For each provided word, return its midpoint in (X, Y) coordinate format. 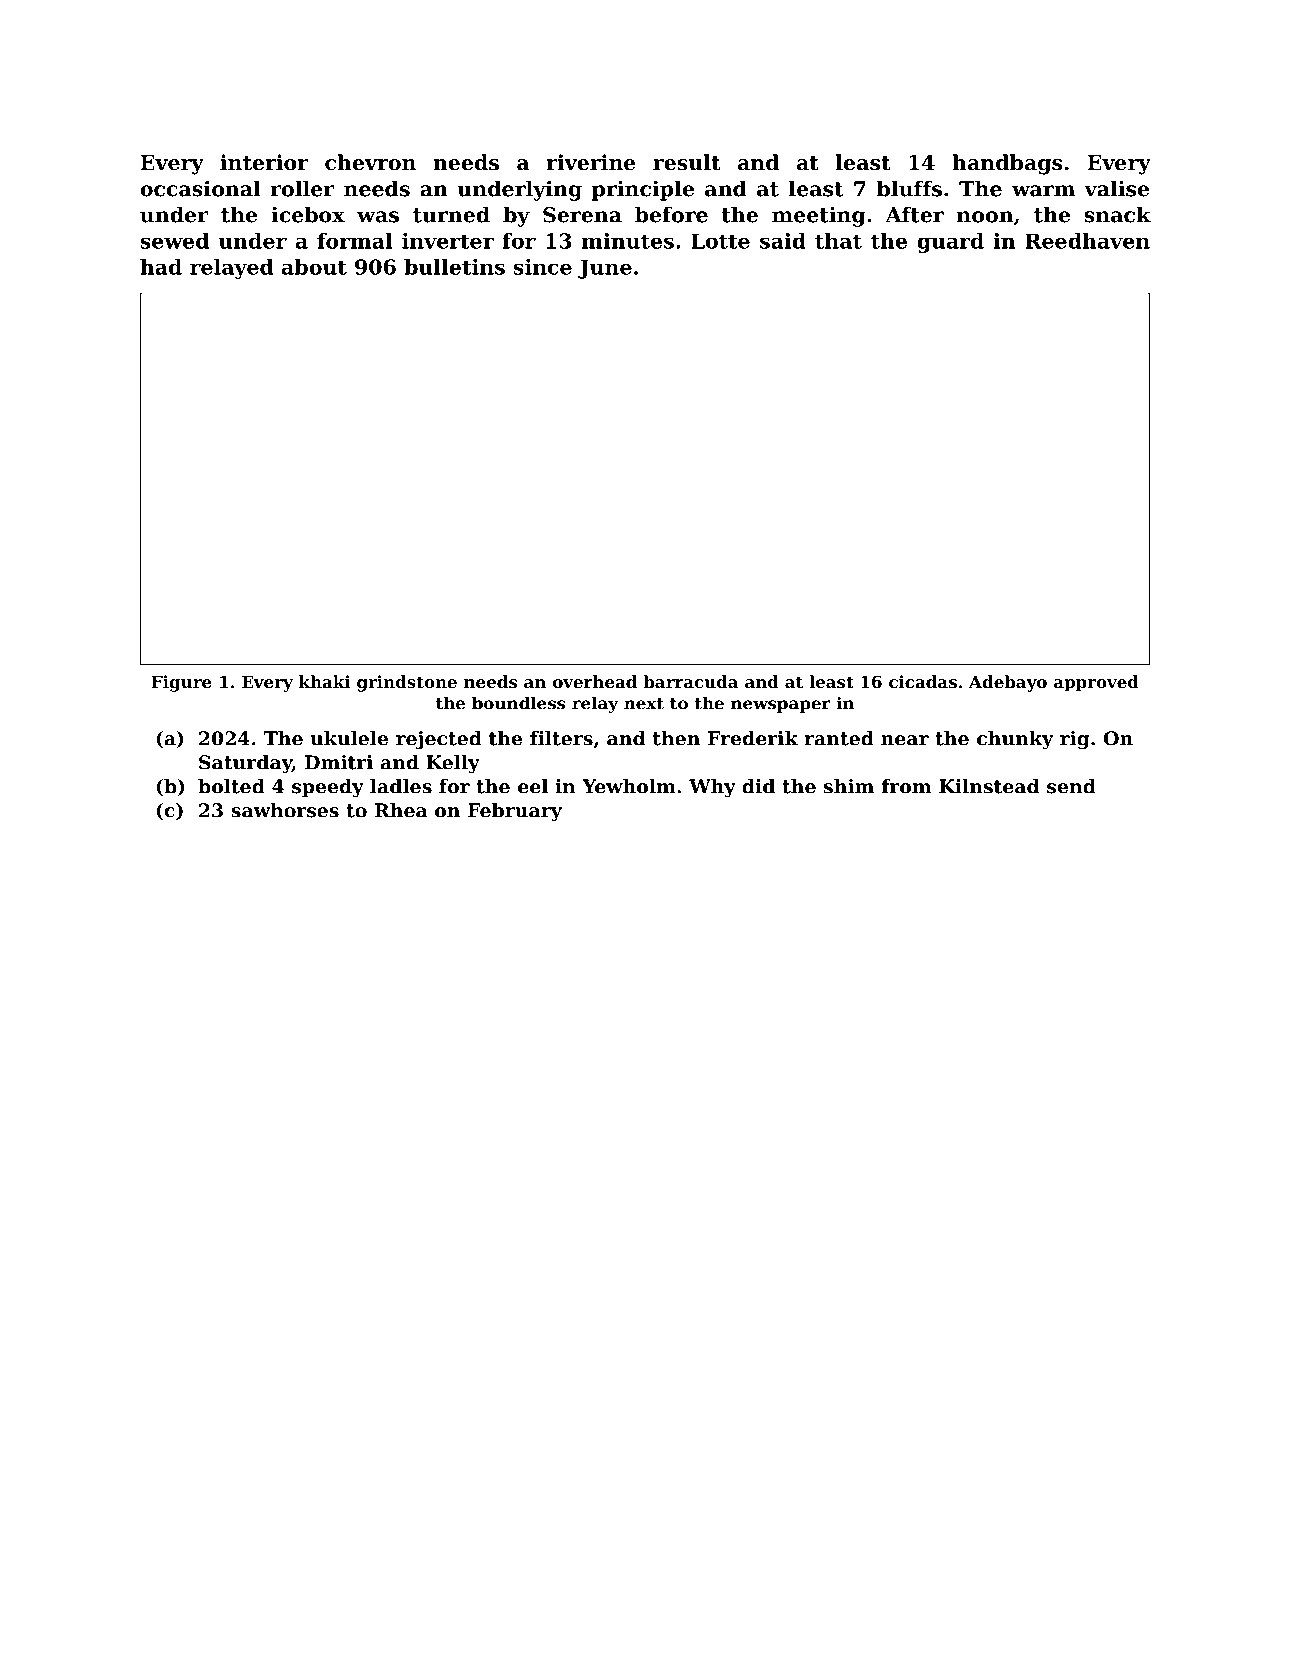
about (314, 267)
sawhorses (285, 810)
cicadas (923, 681)
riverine (591, 162)
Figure (182, 683)
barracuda (690, 681)
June (605, 269)
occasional (200, 188)
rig (1075, 740)
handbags (1007, 164)
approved (1096, 683)
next (644, 704)
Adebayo (1008, 683)
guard (950, 243)
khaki (324, 681)
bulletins (454, 267)
